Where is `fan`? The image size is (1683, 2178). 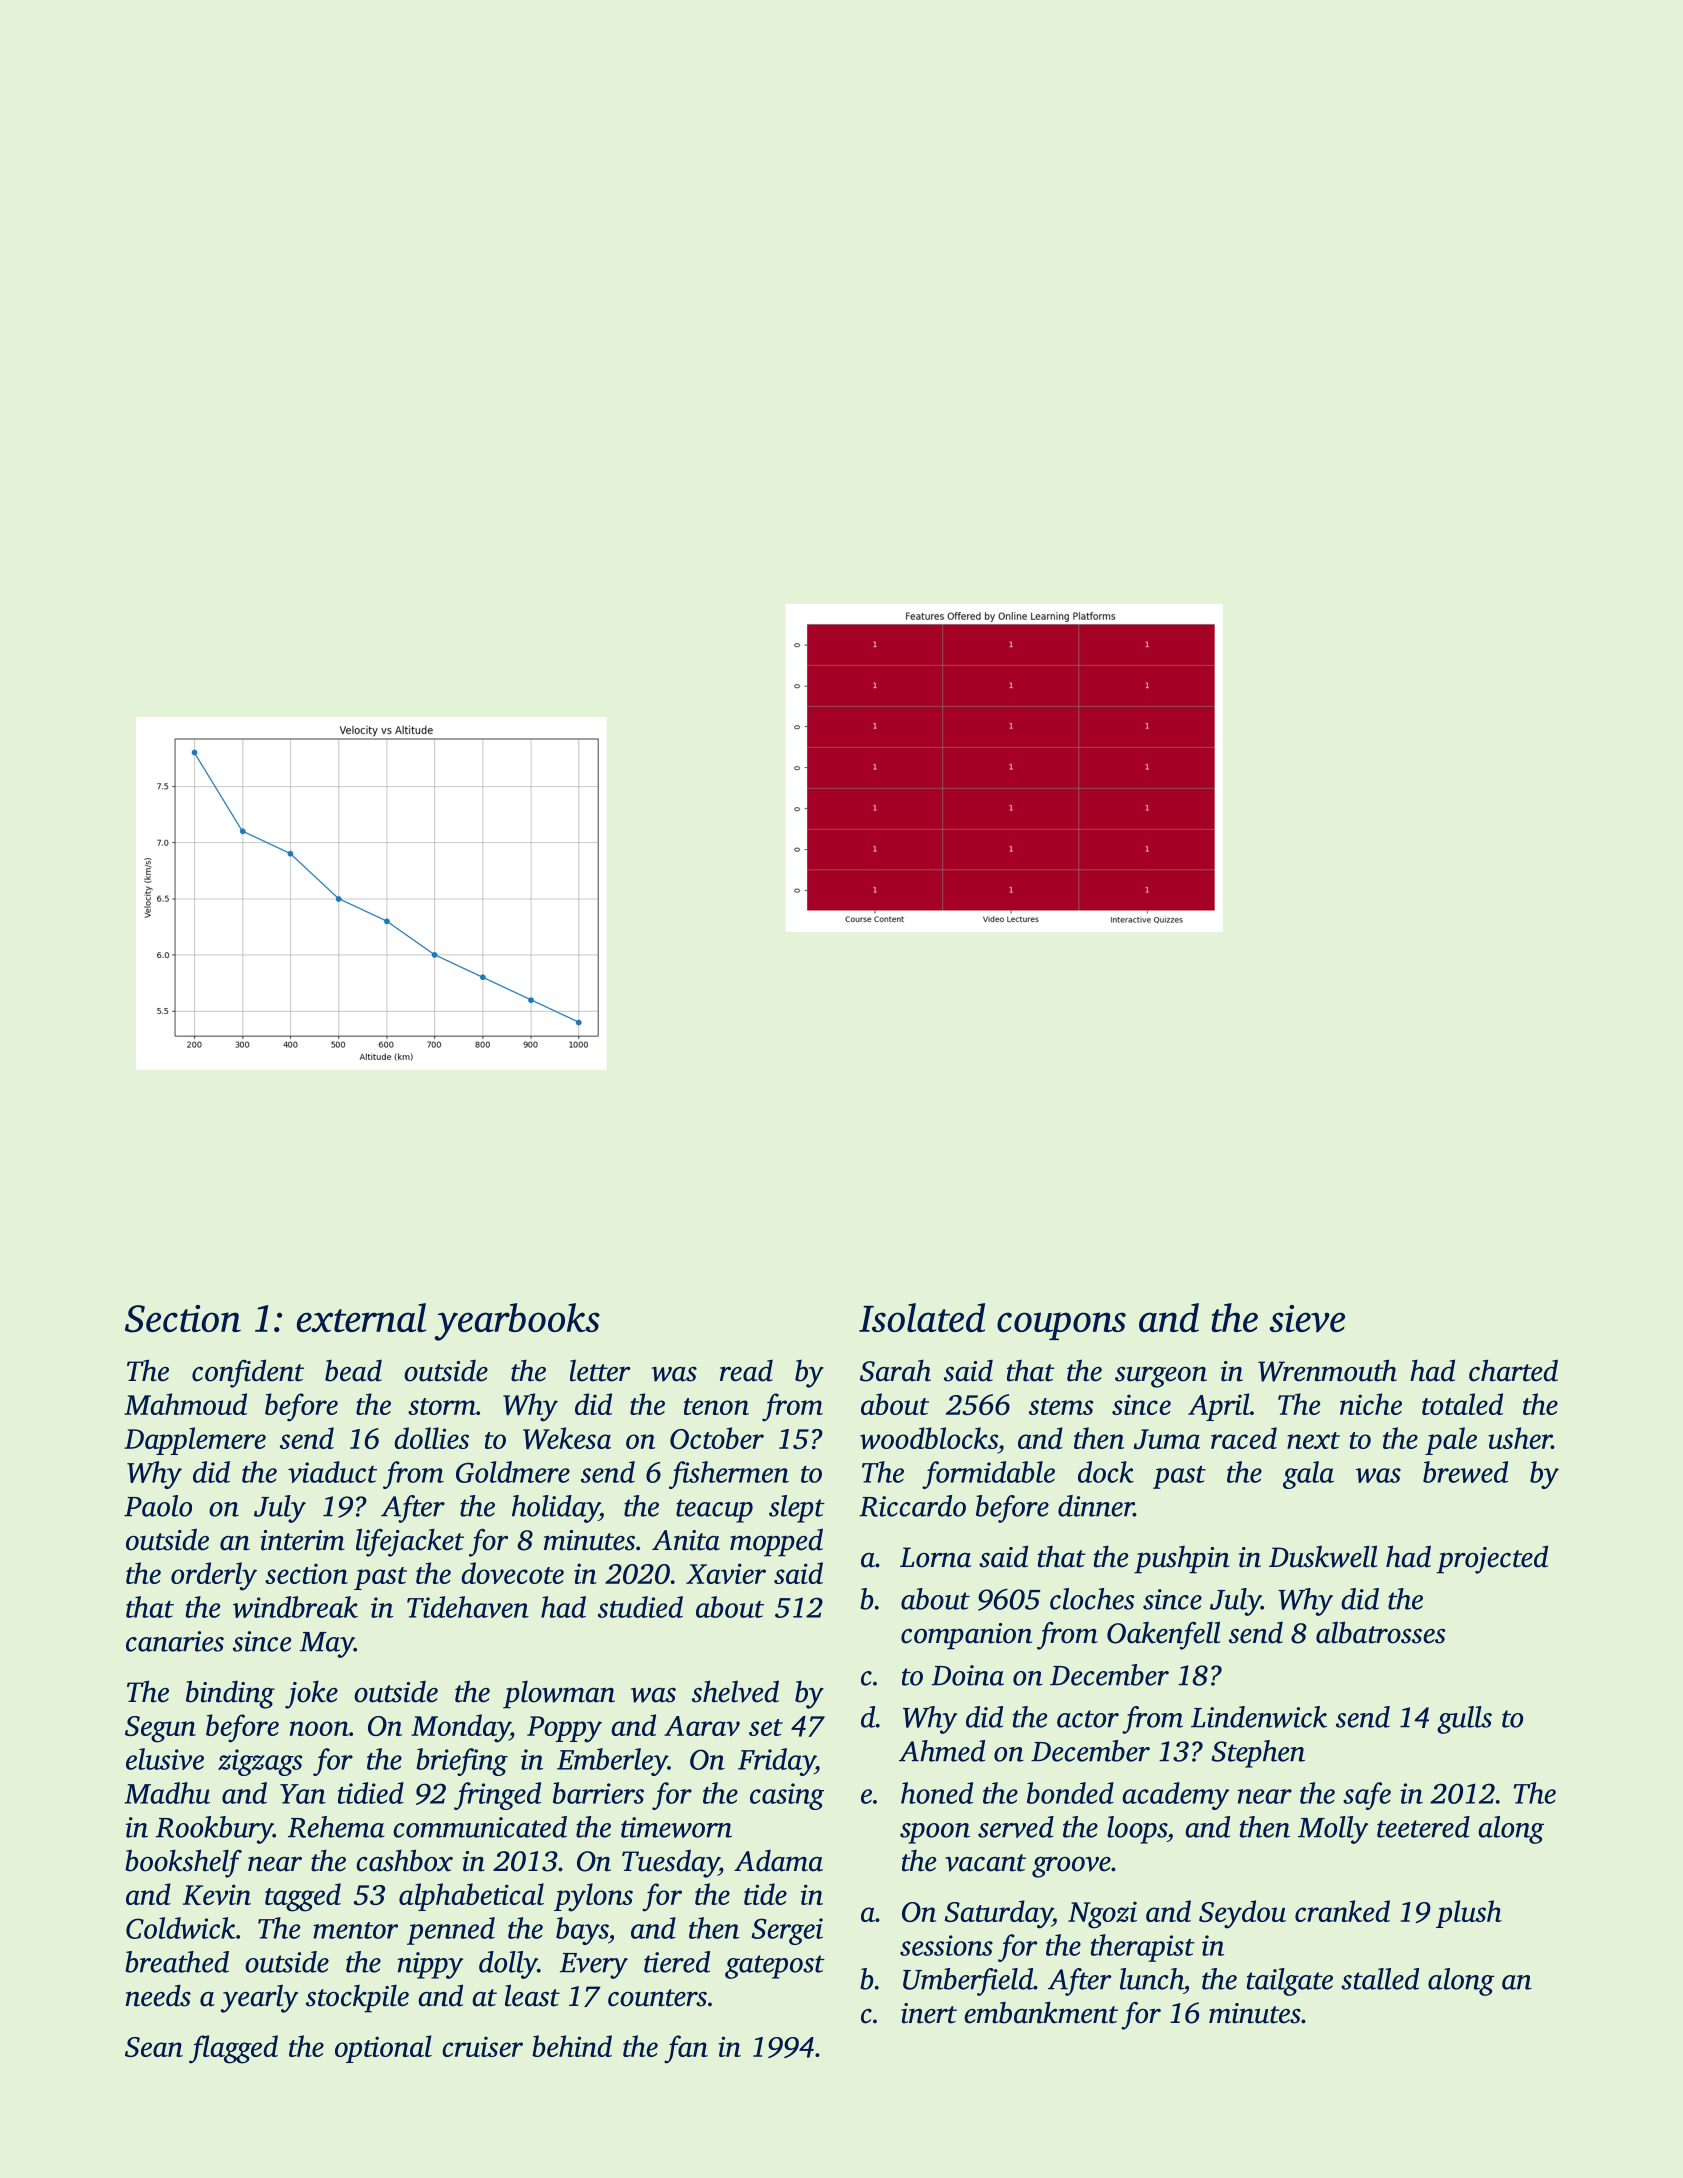
fan is located at coordinates (686, 2049).
